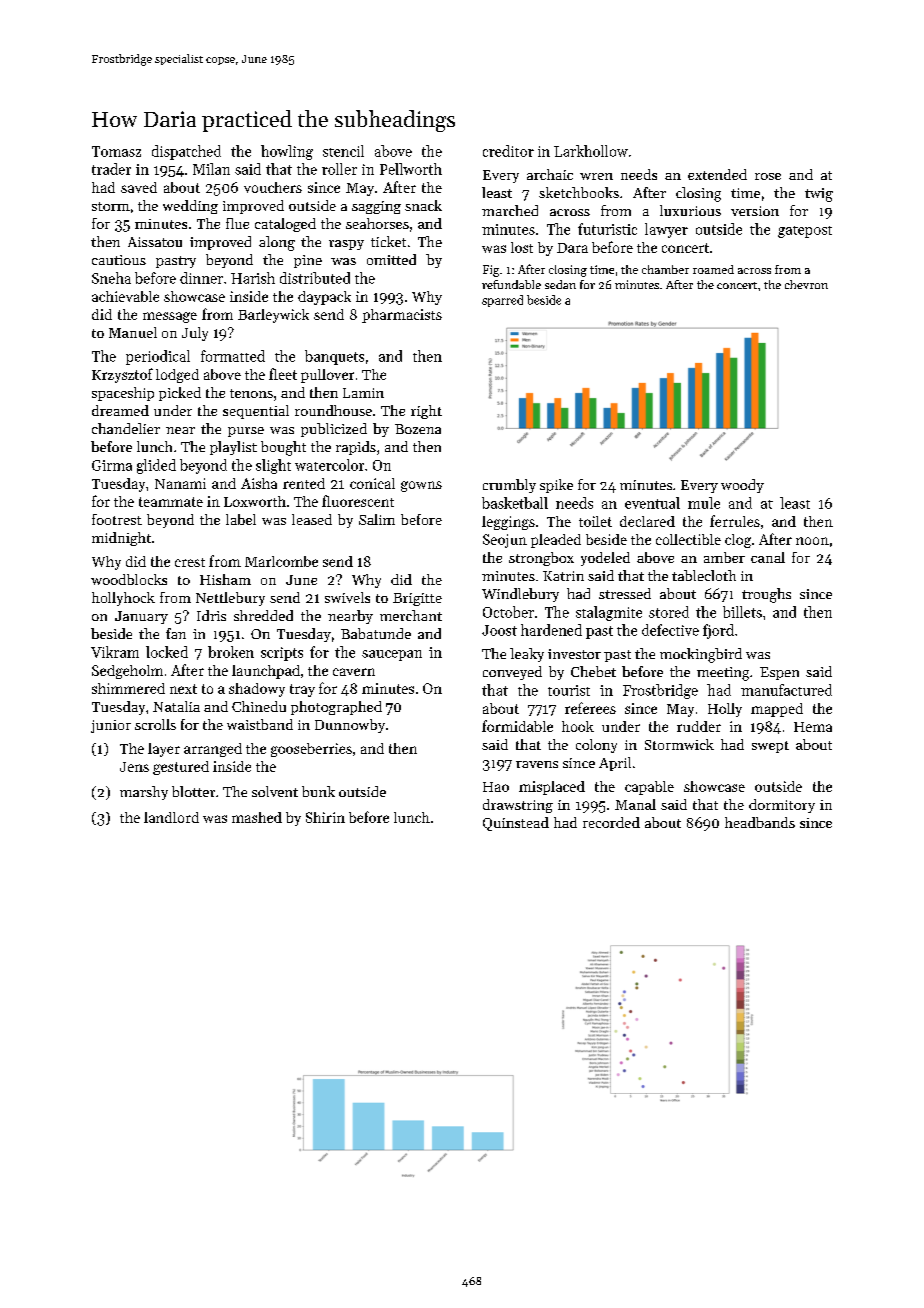 The height and width of the document is (1308, 924). Describe the element at coordinates (418, 429) in the document. I see `Bozena` at that location.
